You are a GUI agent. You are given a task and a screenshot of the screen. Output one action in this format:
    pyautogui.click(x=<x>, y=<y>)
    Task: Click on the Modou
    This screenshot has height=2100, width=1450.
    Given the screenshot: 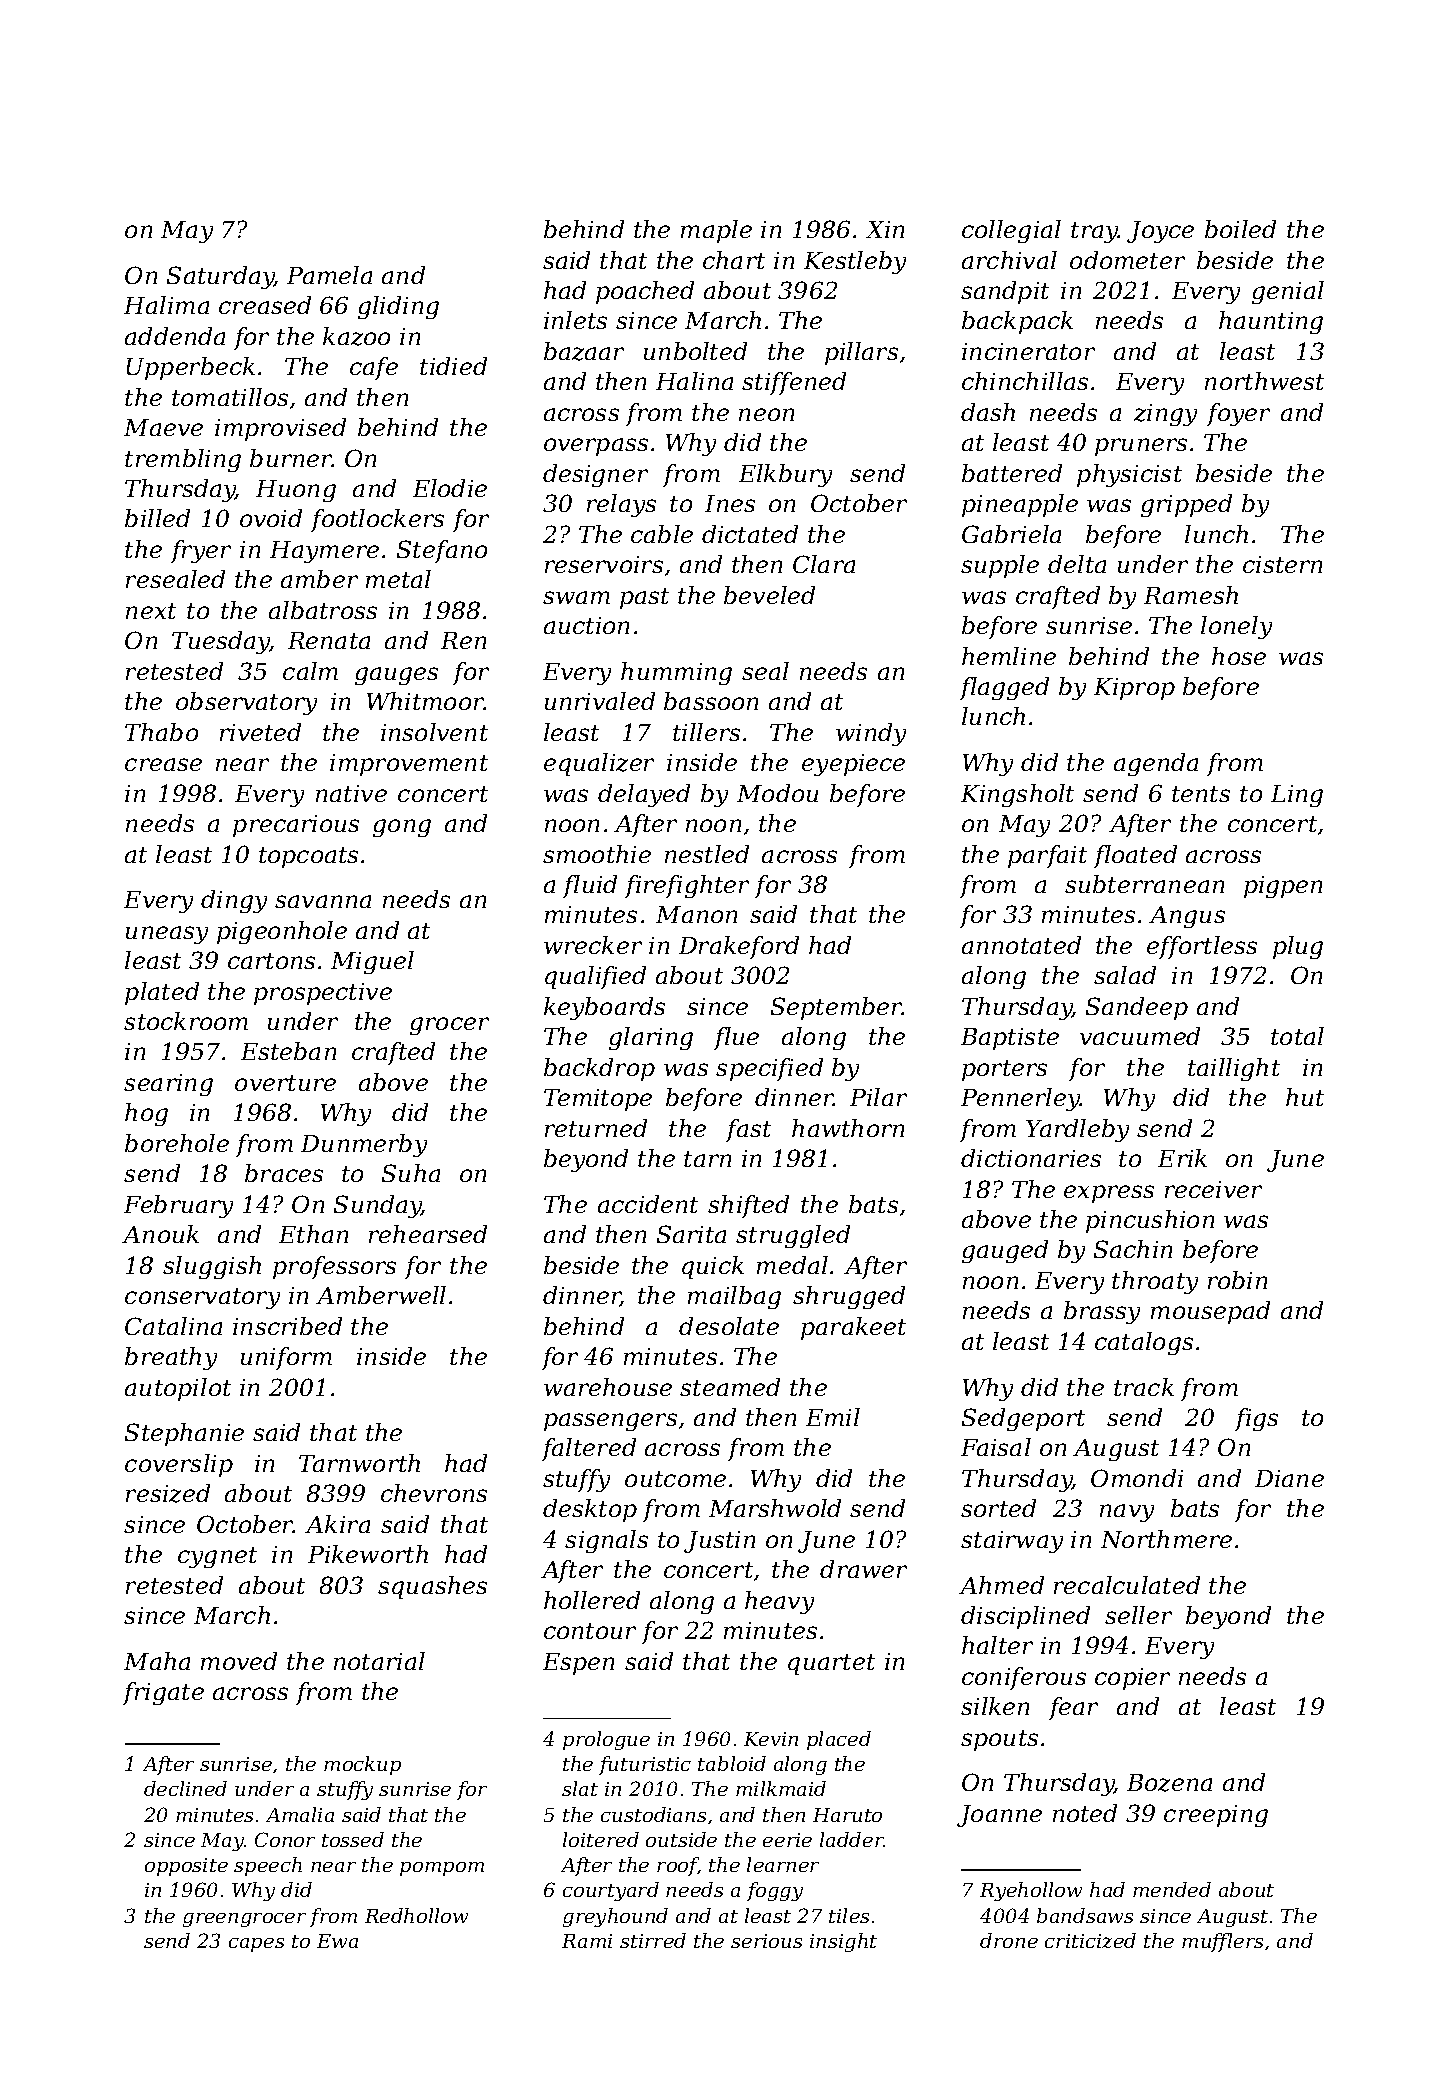 What is the action you would take?
    pyautogui.click(x=777, y=793)
